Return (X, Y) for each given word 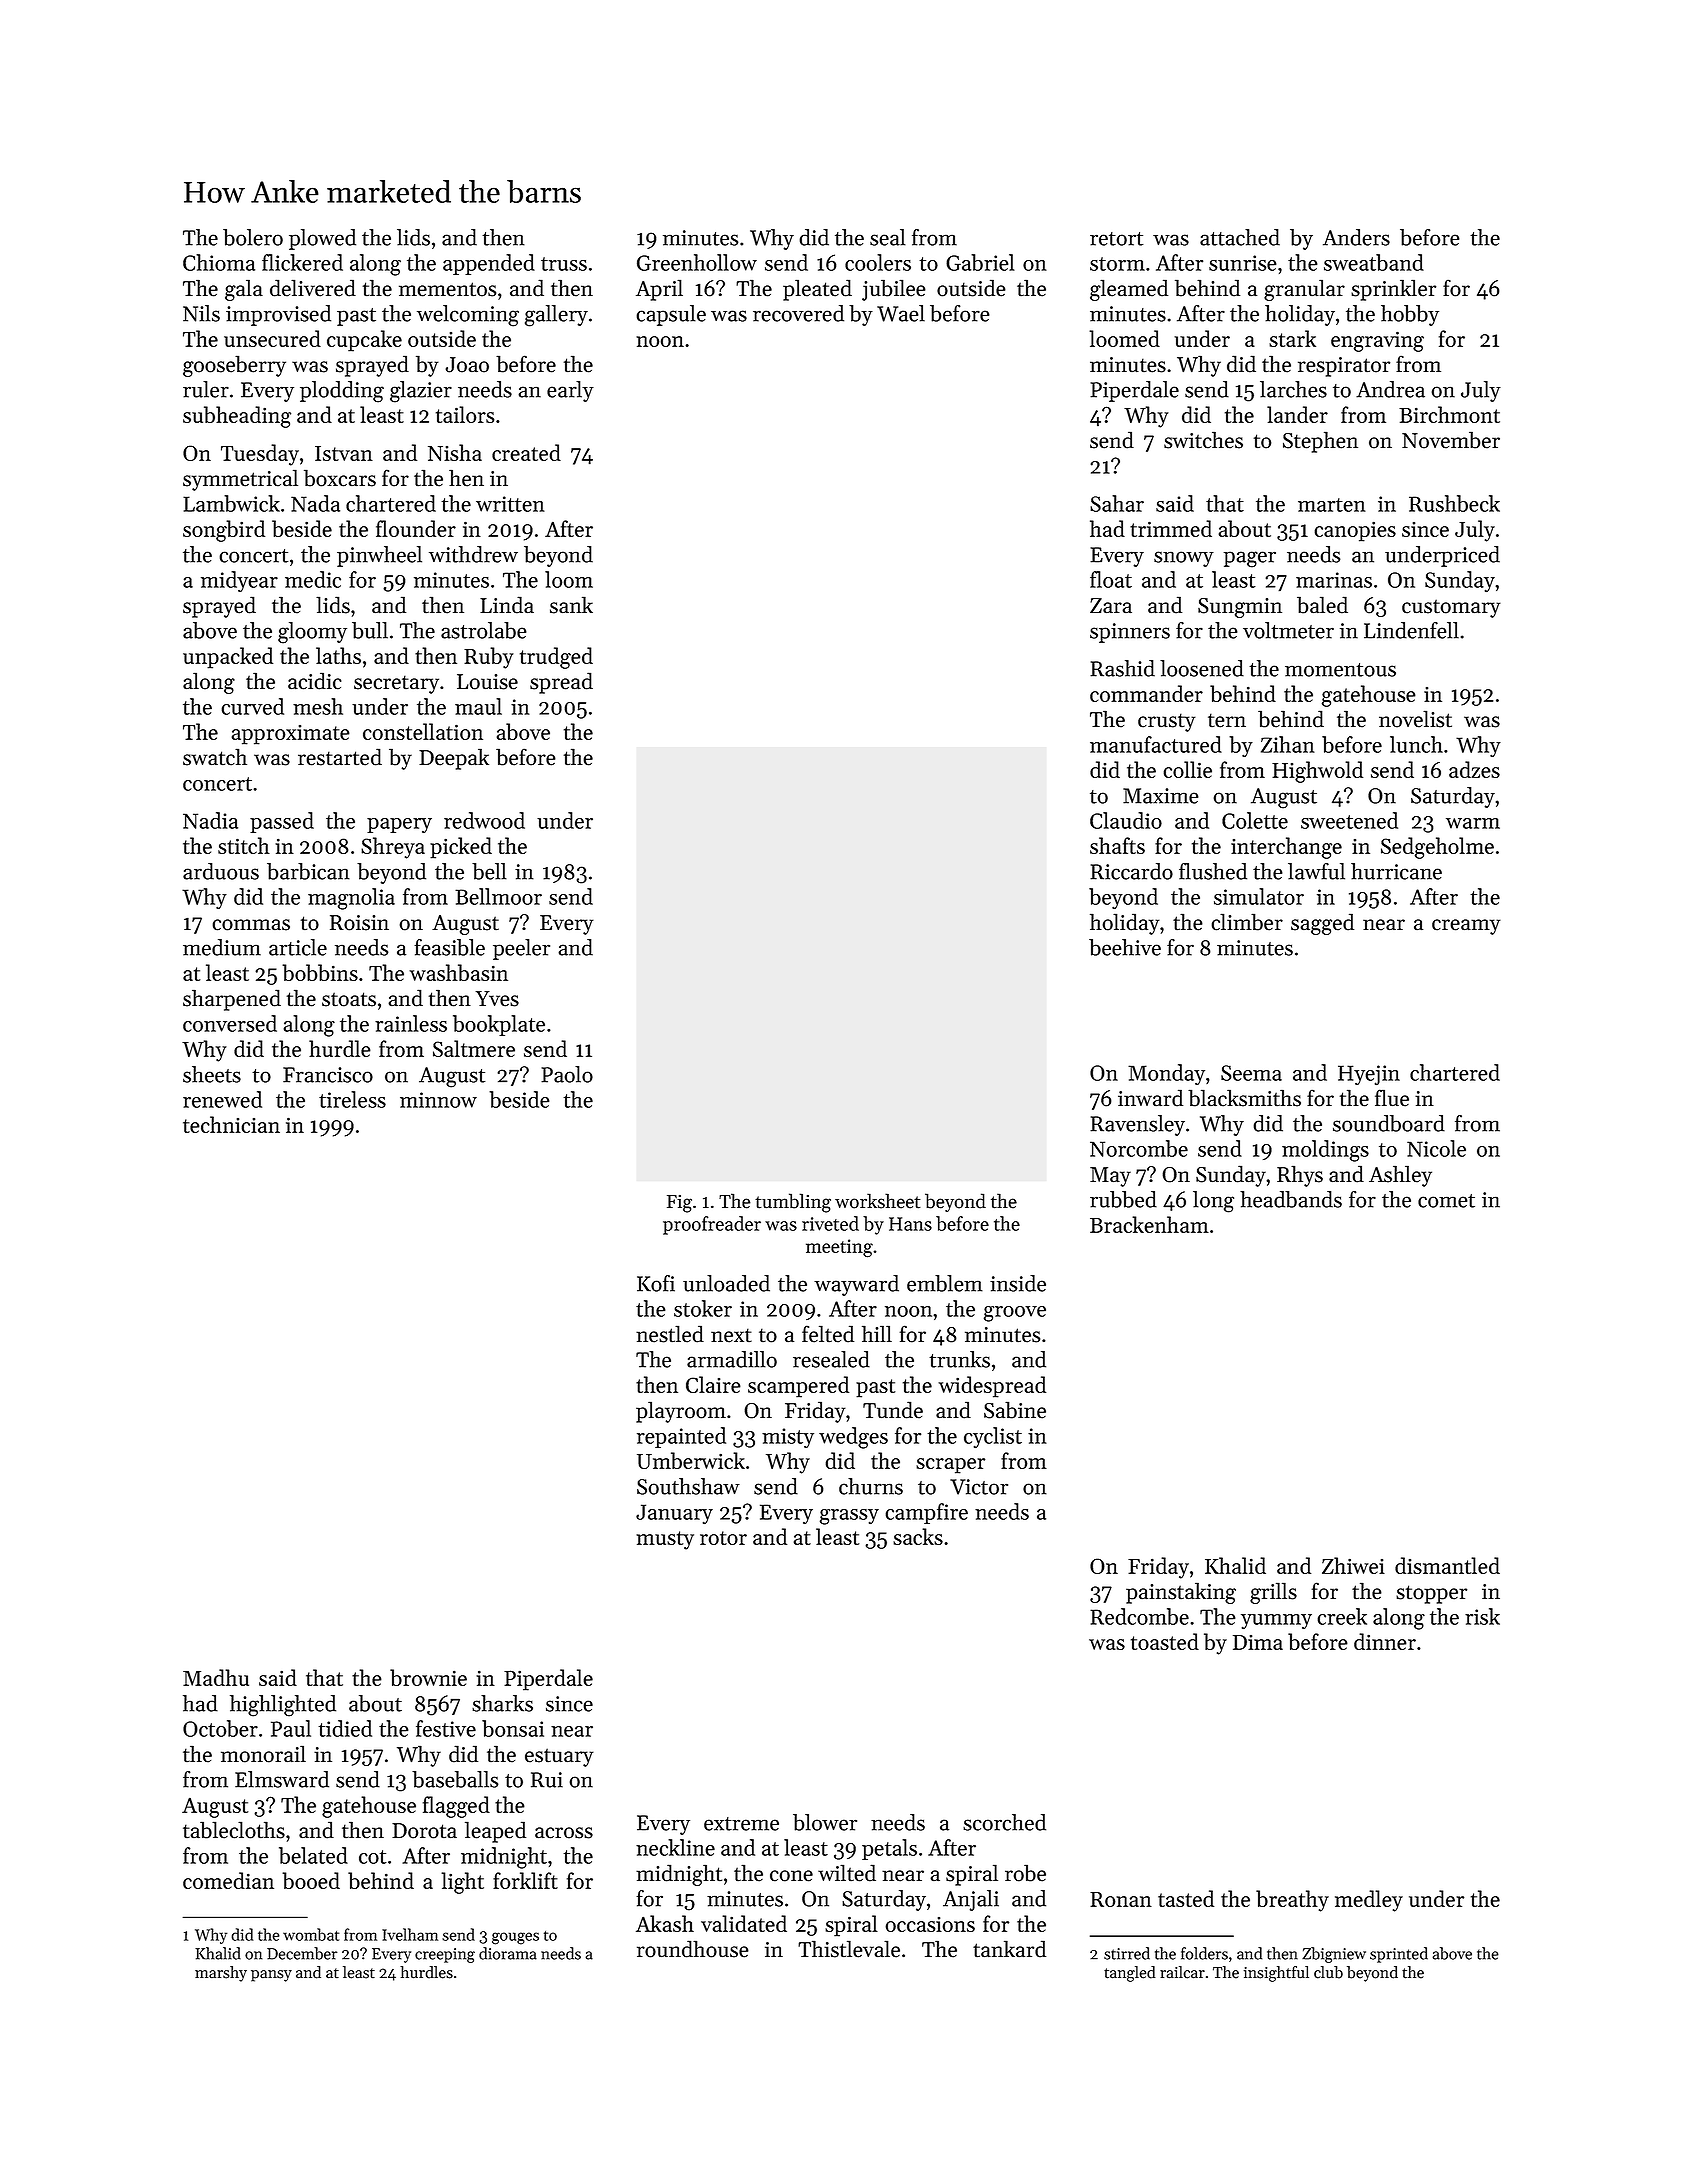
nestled (670, 1334)
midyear (239, 581)
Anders (1356, 237)
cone (791, 1876)
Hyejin (1369, 1075)
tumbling (793, 1203)
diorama (508, 1953)
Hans (910, 1224)
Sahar (1117, 503)
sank (571, 605)
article (298, 947)
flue (1392, 1098)
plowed (322, 239)
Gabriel (980, 262)
